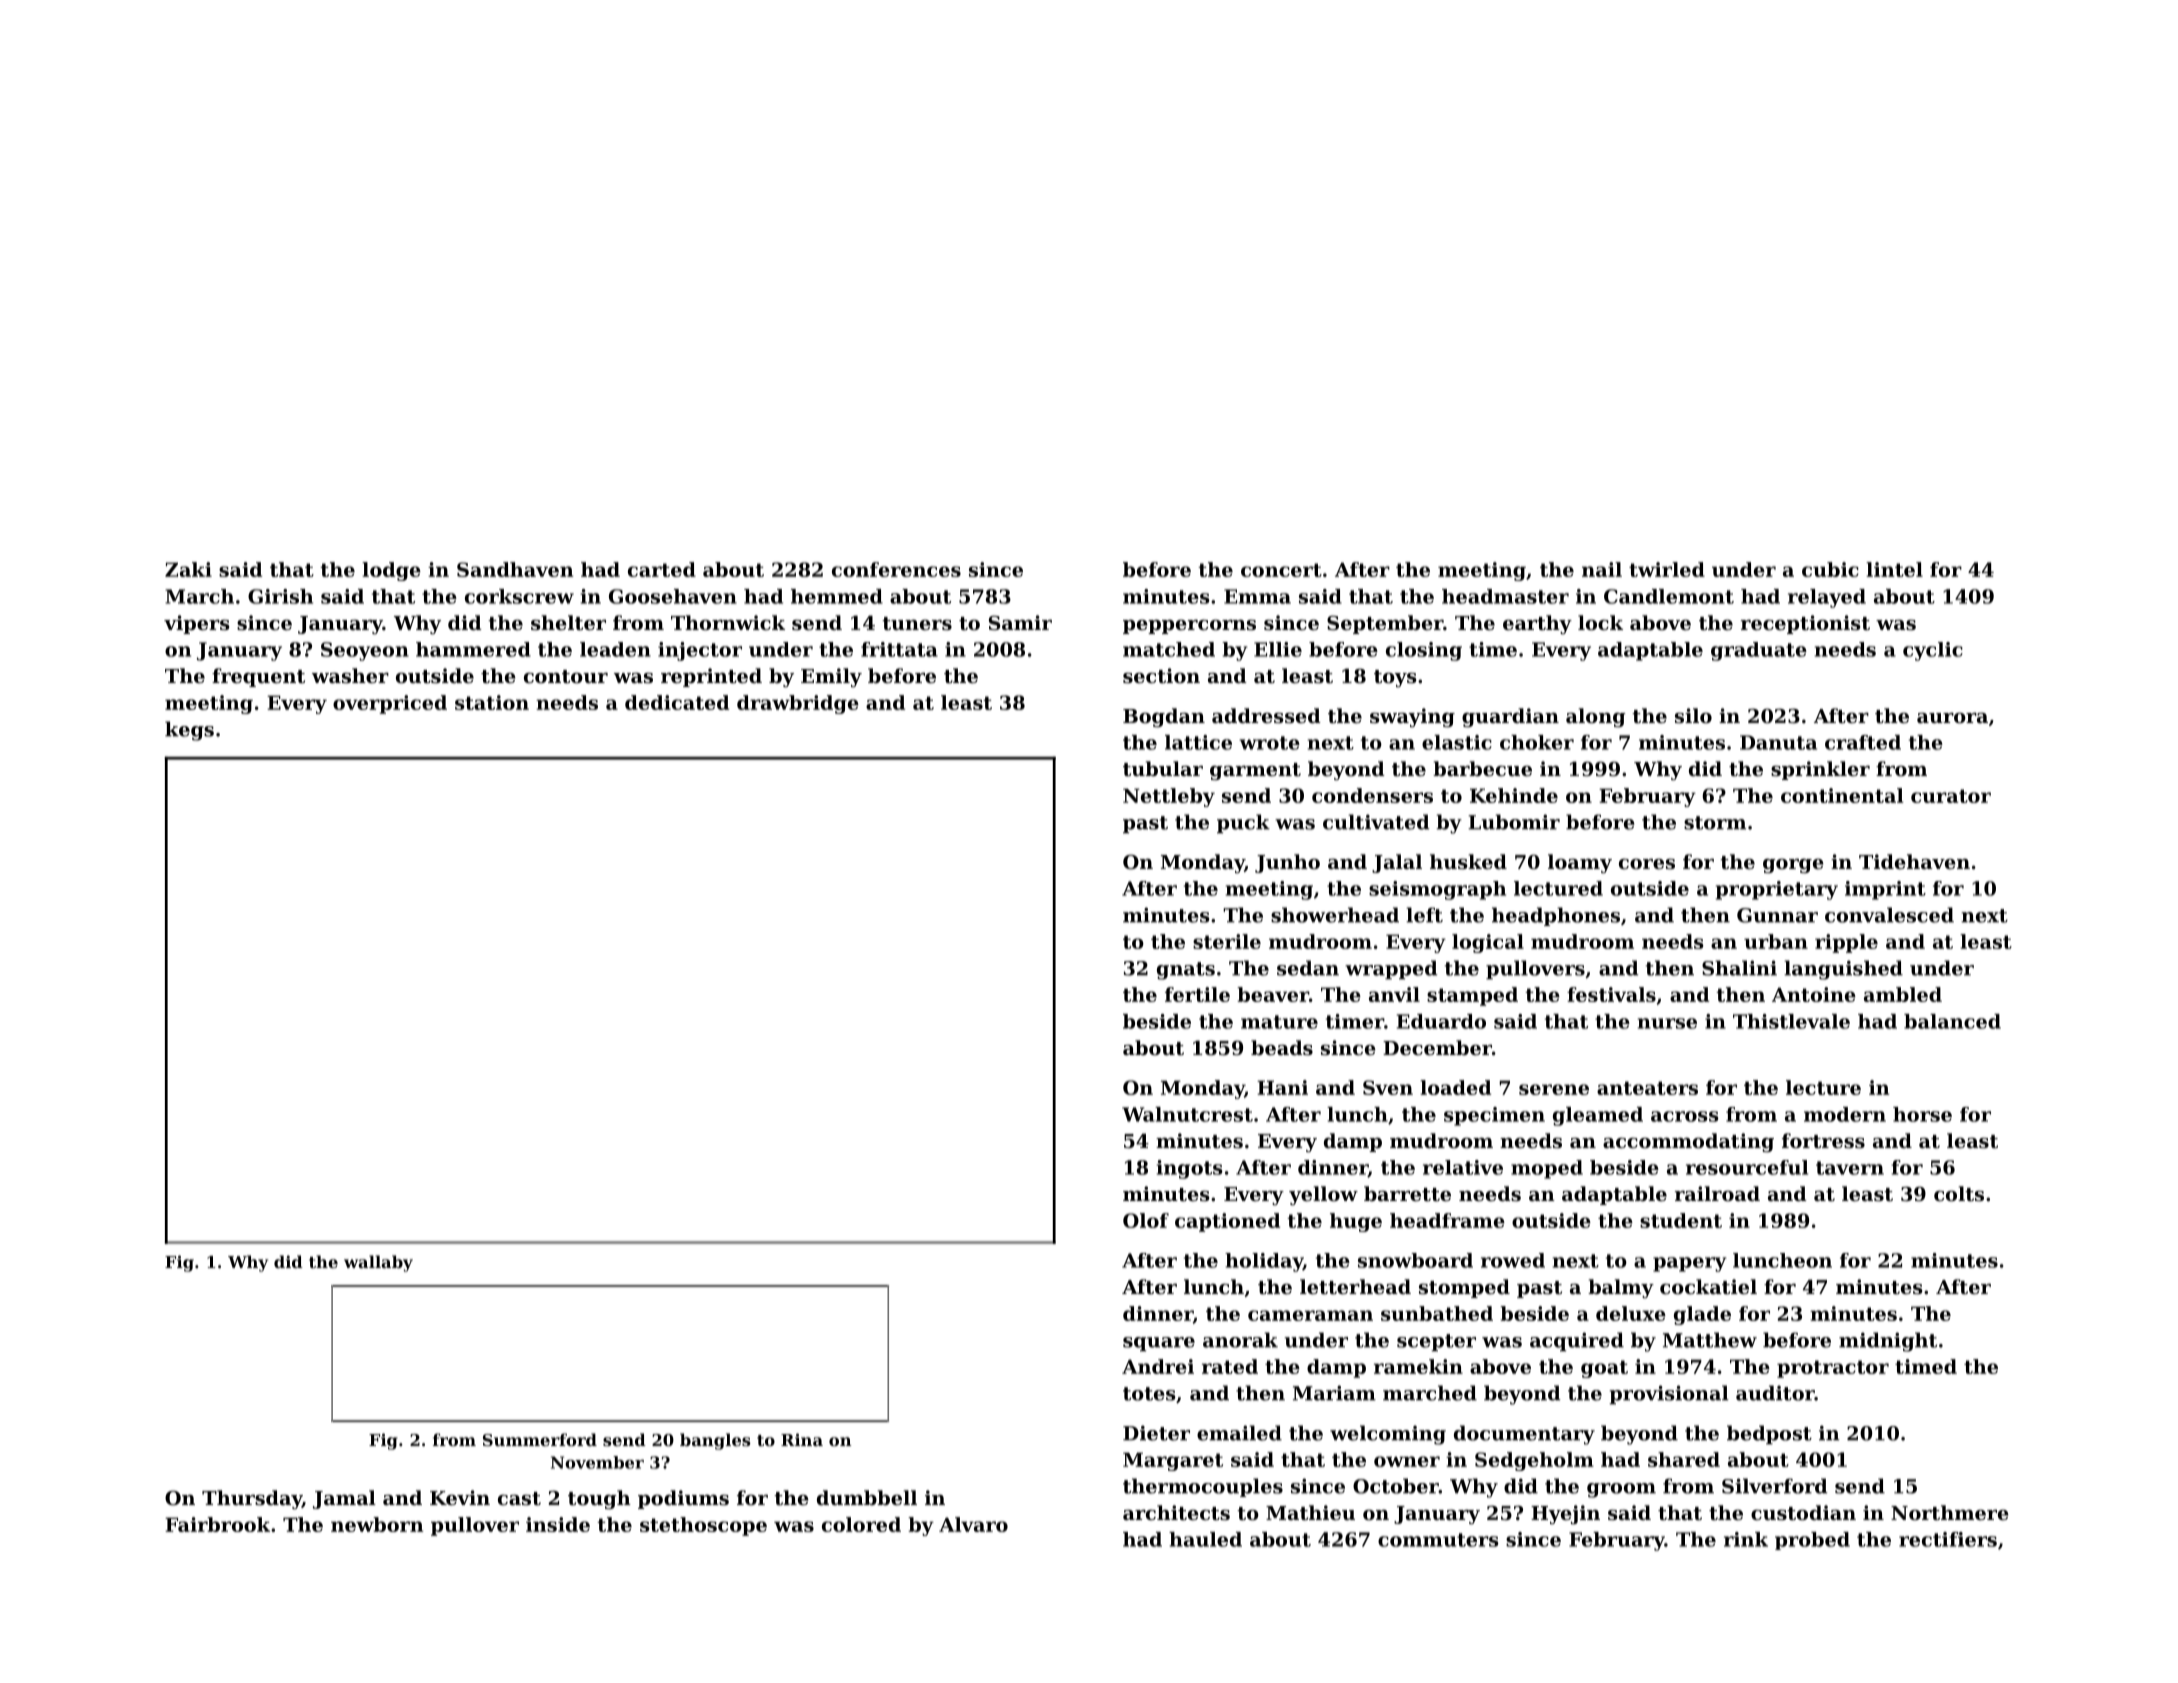 The width and height of the document is (2178, 1683). What do you see at coordinates (1791, 1021) in the document?
I see `Thistlevale` at bounding box center [1791, 1021].
